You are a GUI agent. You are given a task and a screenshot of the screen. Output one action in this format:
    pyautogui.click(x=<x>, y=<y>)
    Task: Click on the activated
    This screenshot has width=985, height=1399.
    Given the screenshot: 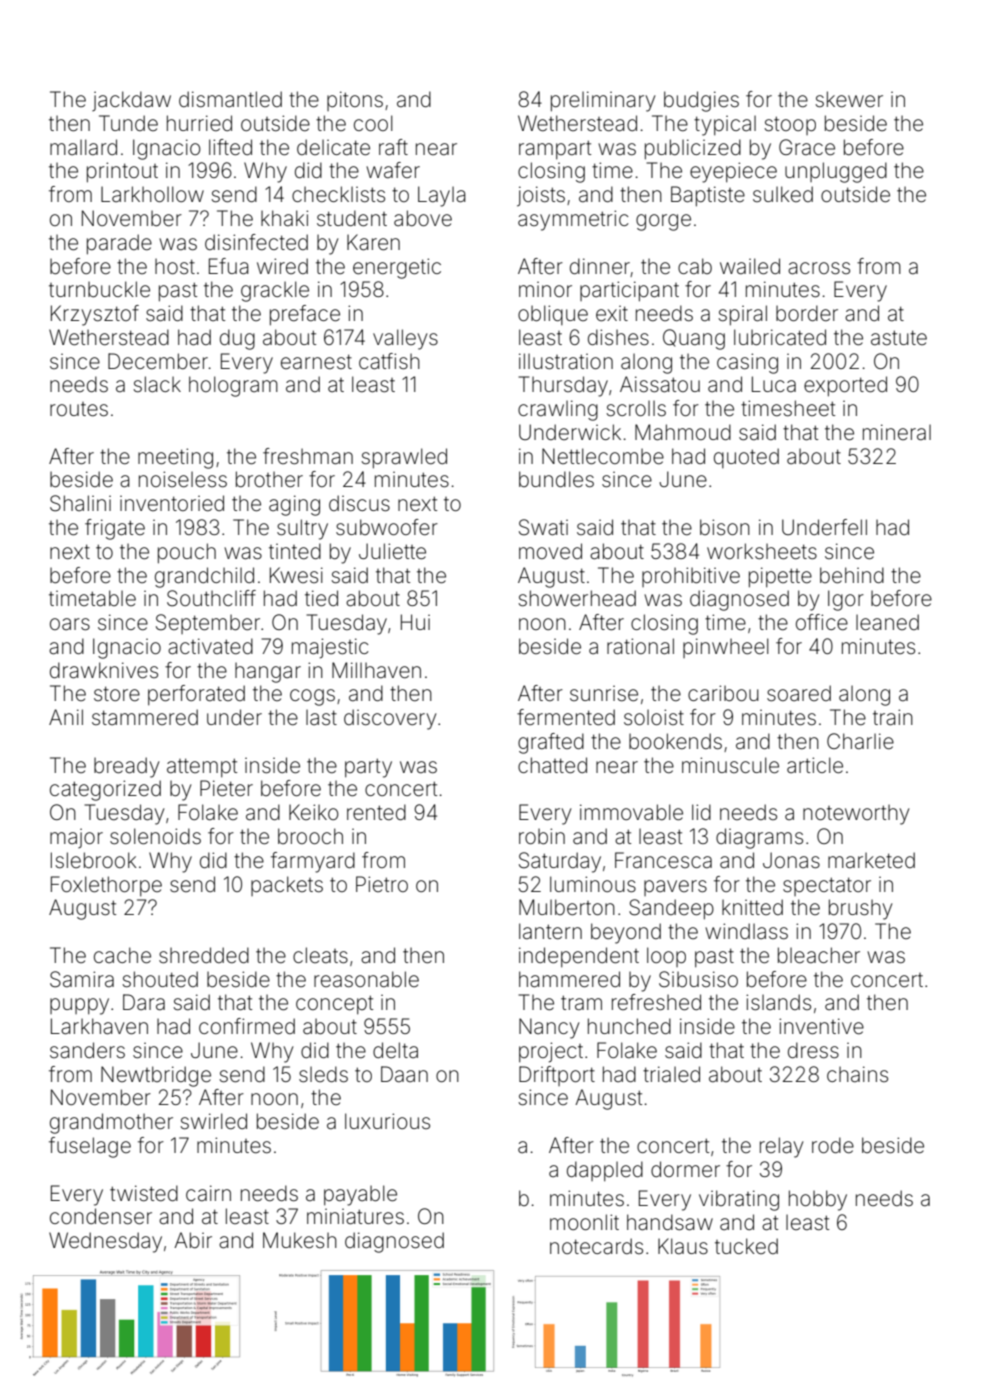 What is the action you would take?
    pyautogui.click(x=210, y=646)
